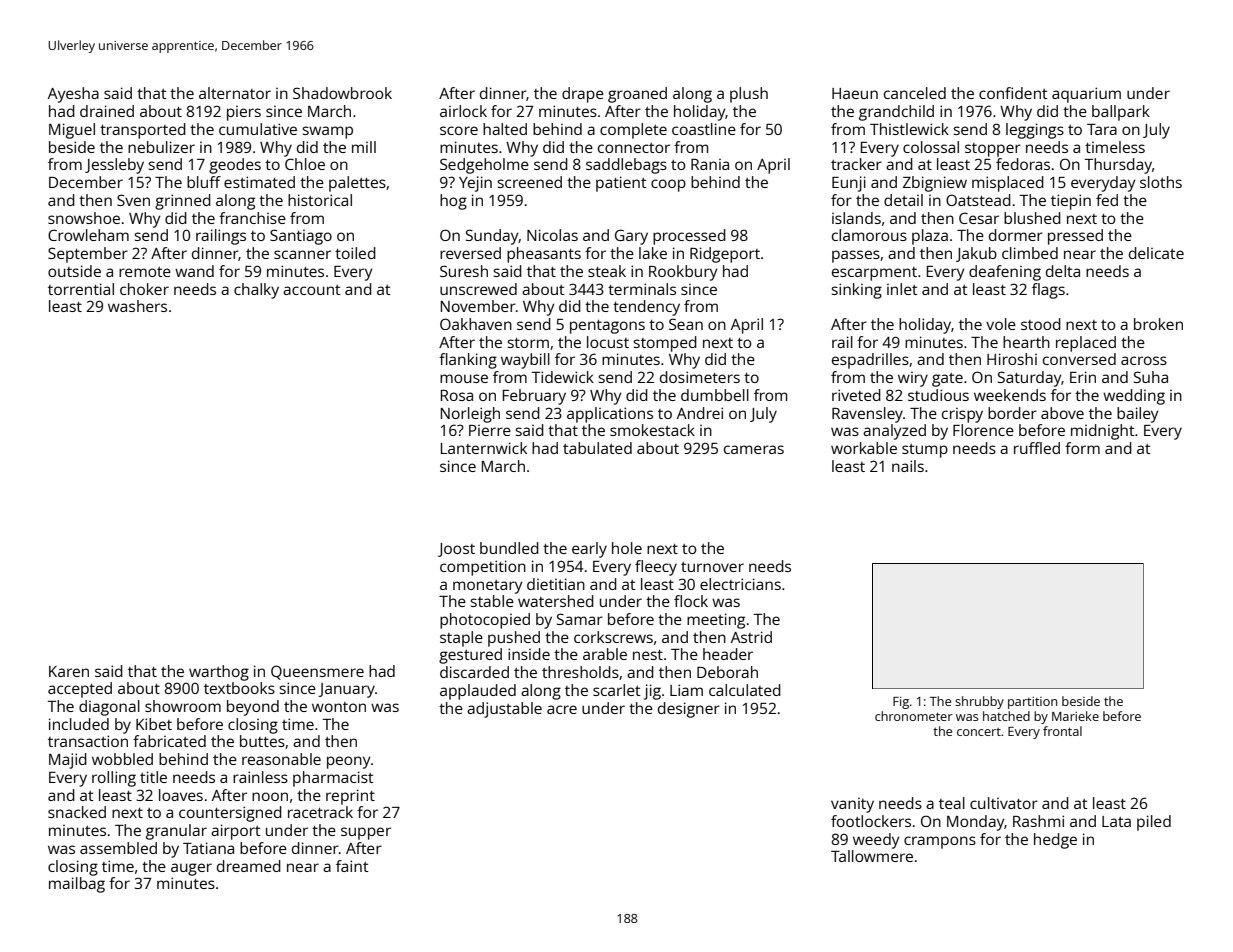  What do you see at coordinates (484, 448) in the image?
I see `Lanternwick` at bounding box center [484, 448].
